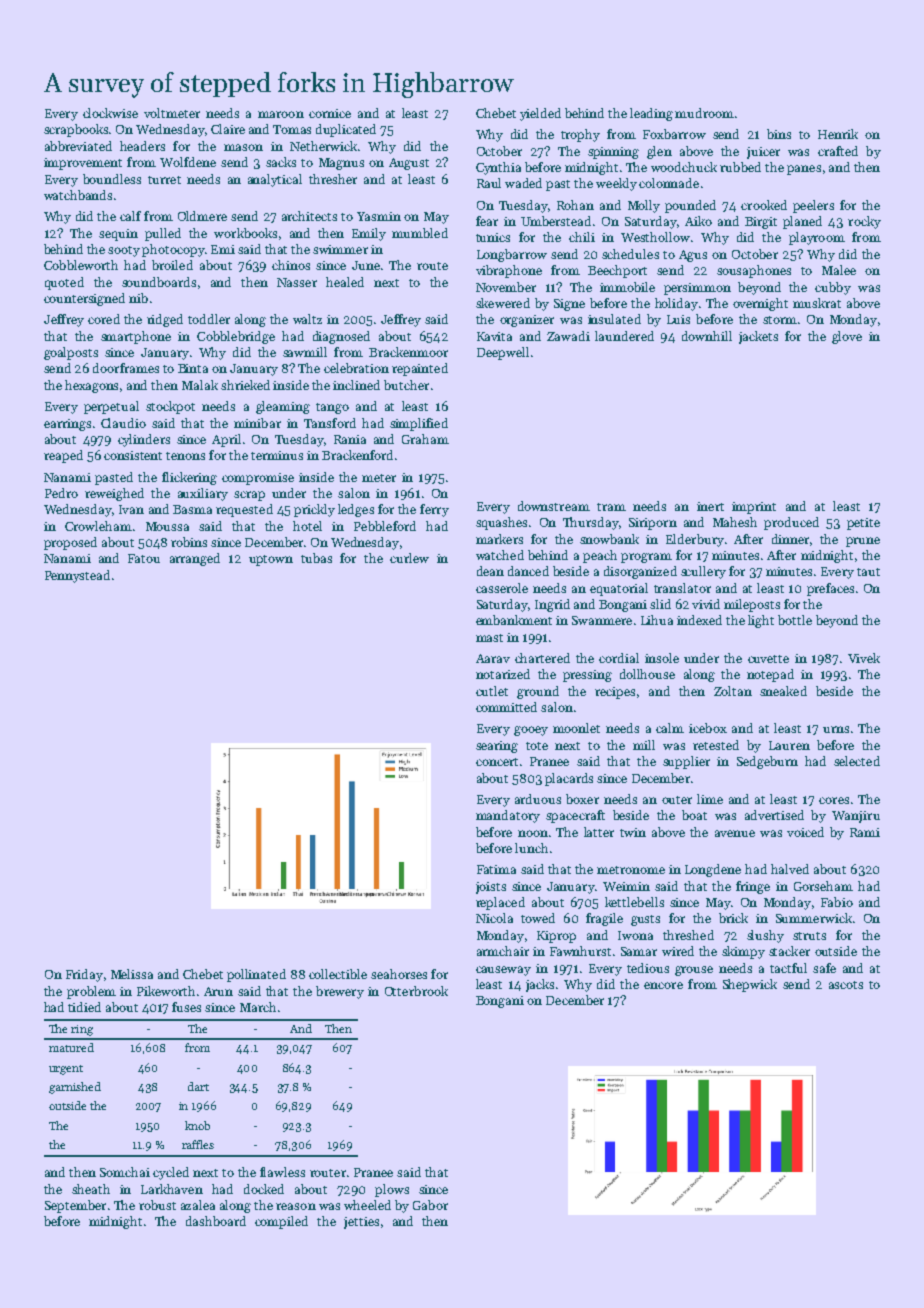 The width and height of the document is (924, 1308). Describe the element at coordinates (91, 1189) in the document. I see `sheath` at that location.
